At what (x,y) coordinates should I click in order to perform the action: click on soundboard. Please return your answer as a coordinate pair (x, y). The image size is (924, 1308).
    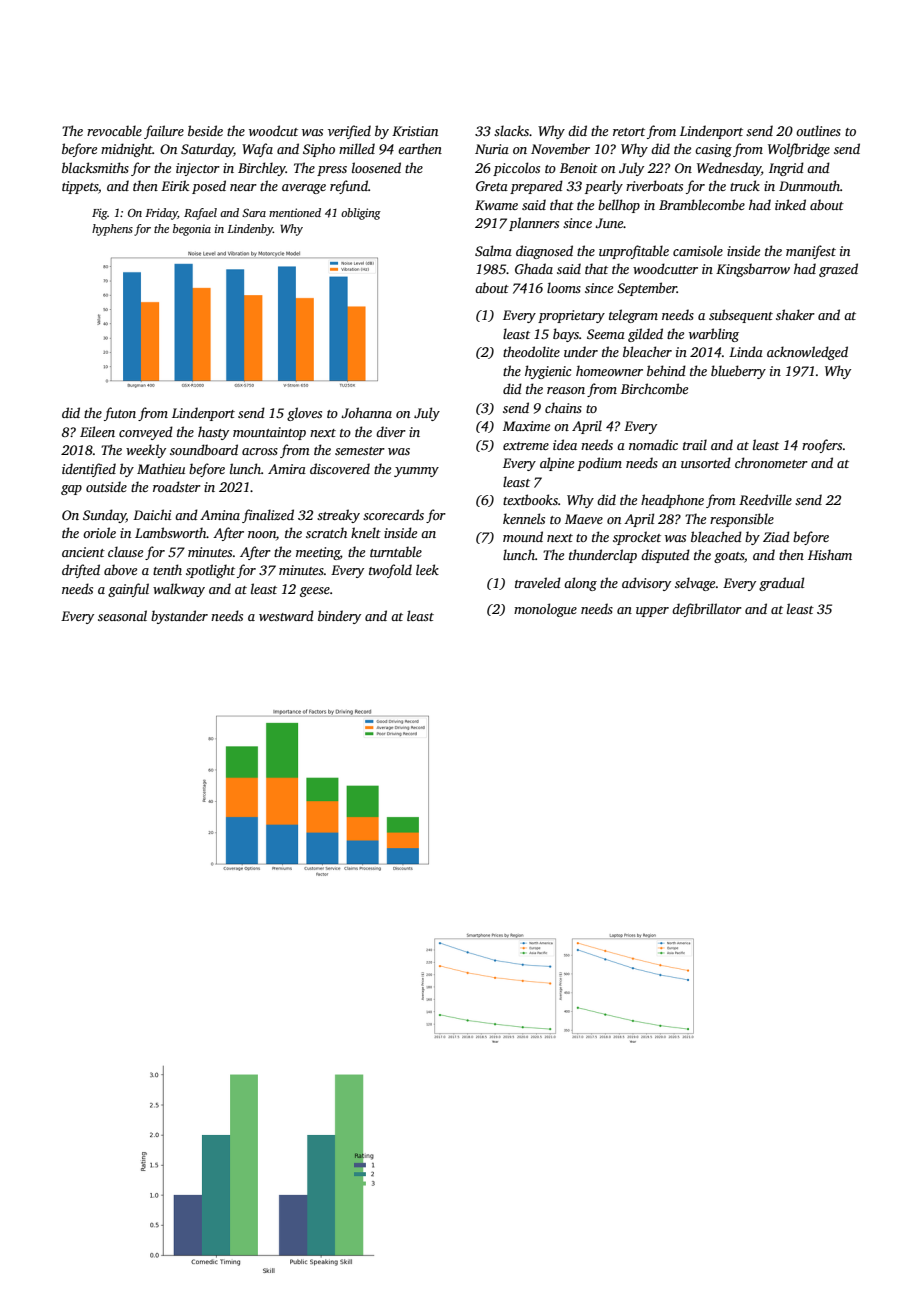
    Looking at the image, I should click on (204, 449).
